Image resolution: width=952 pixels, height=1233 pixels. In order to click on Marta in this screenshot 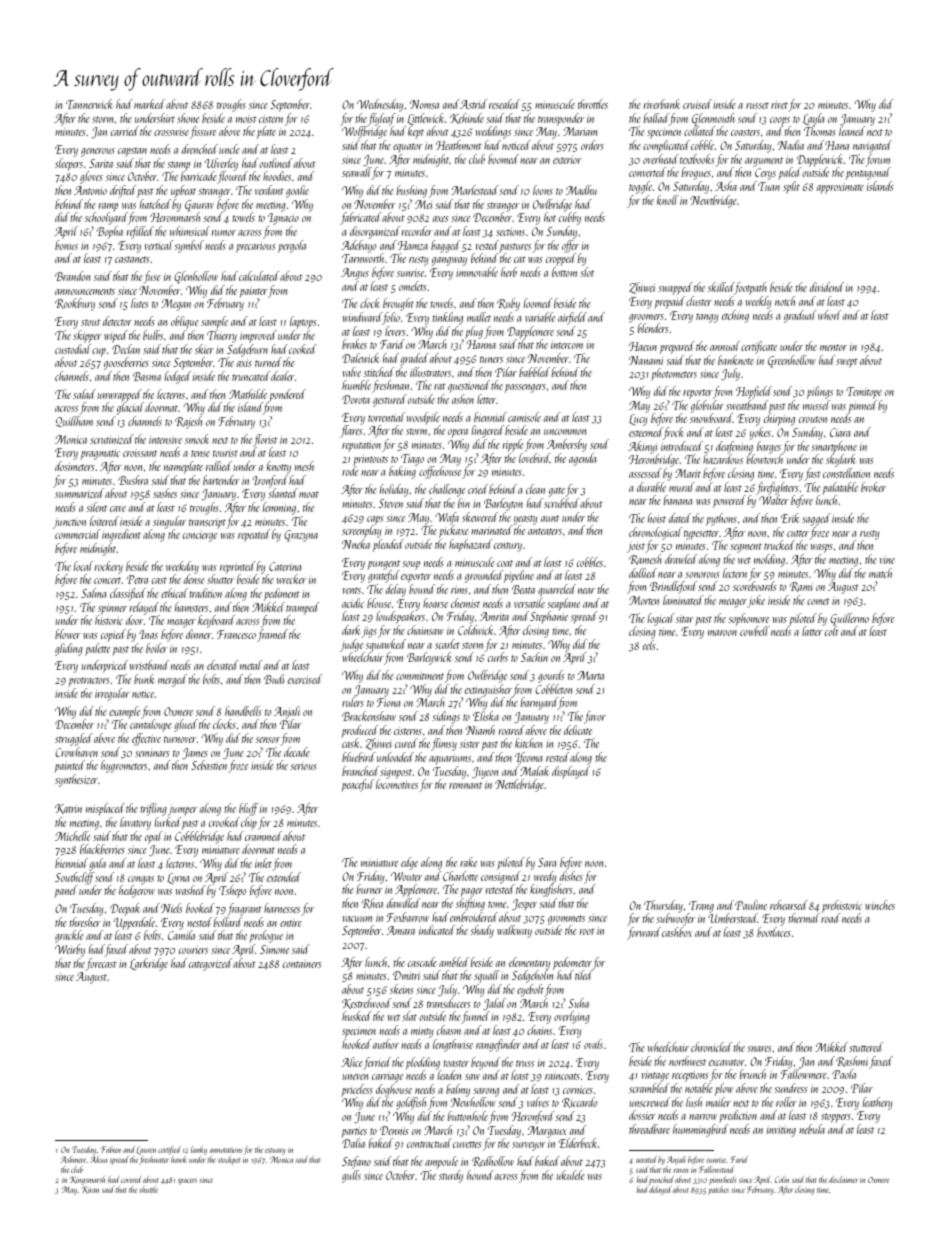, I will do `click(591, 675)`.
